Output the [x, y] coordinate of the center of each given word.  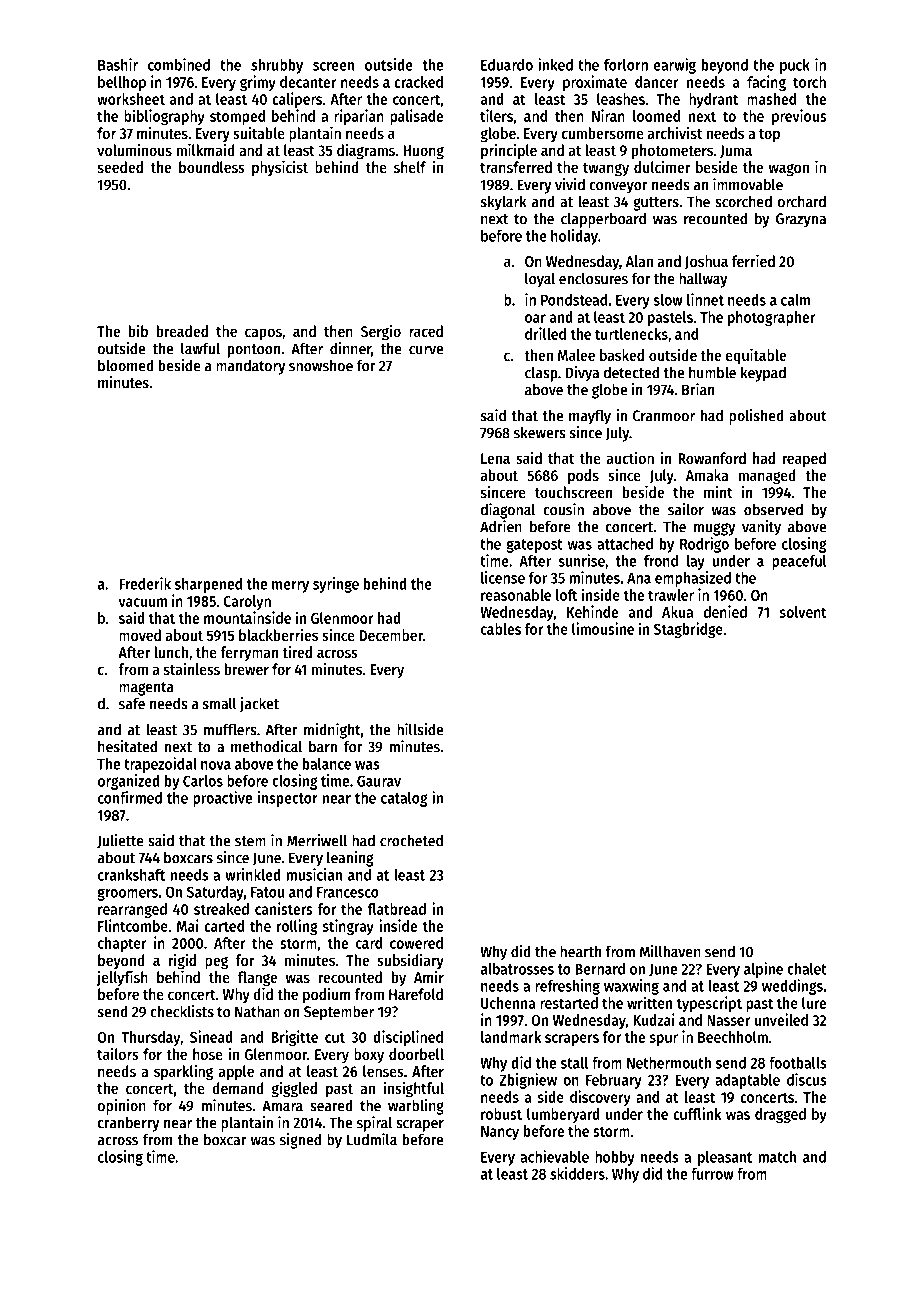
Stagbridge [688, 630]
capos [263, 334]
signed [300, 1141]
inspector [288, 799]
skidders [577, 1173]
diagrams [366, 151]
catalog [404, 799]
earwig [675, 66]
